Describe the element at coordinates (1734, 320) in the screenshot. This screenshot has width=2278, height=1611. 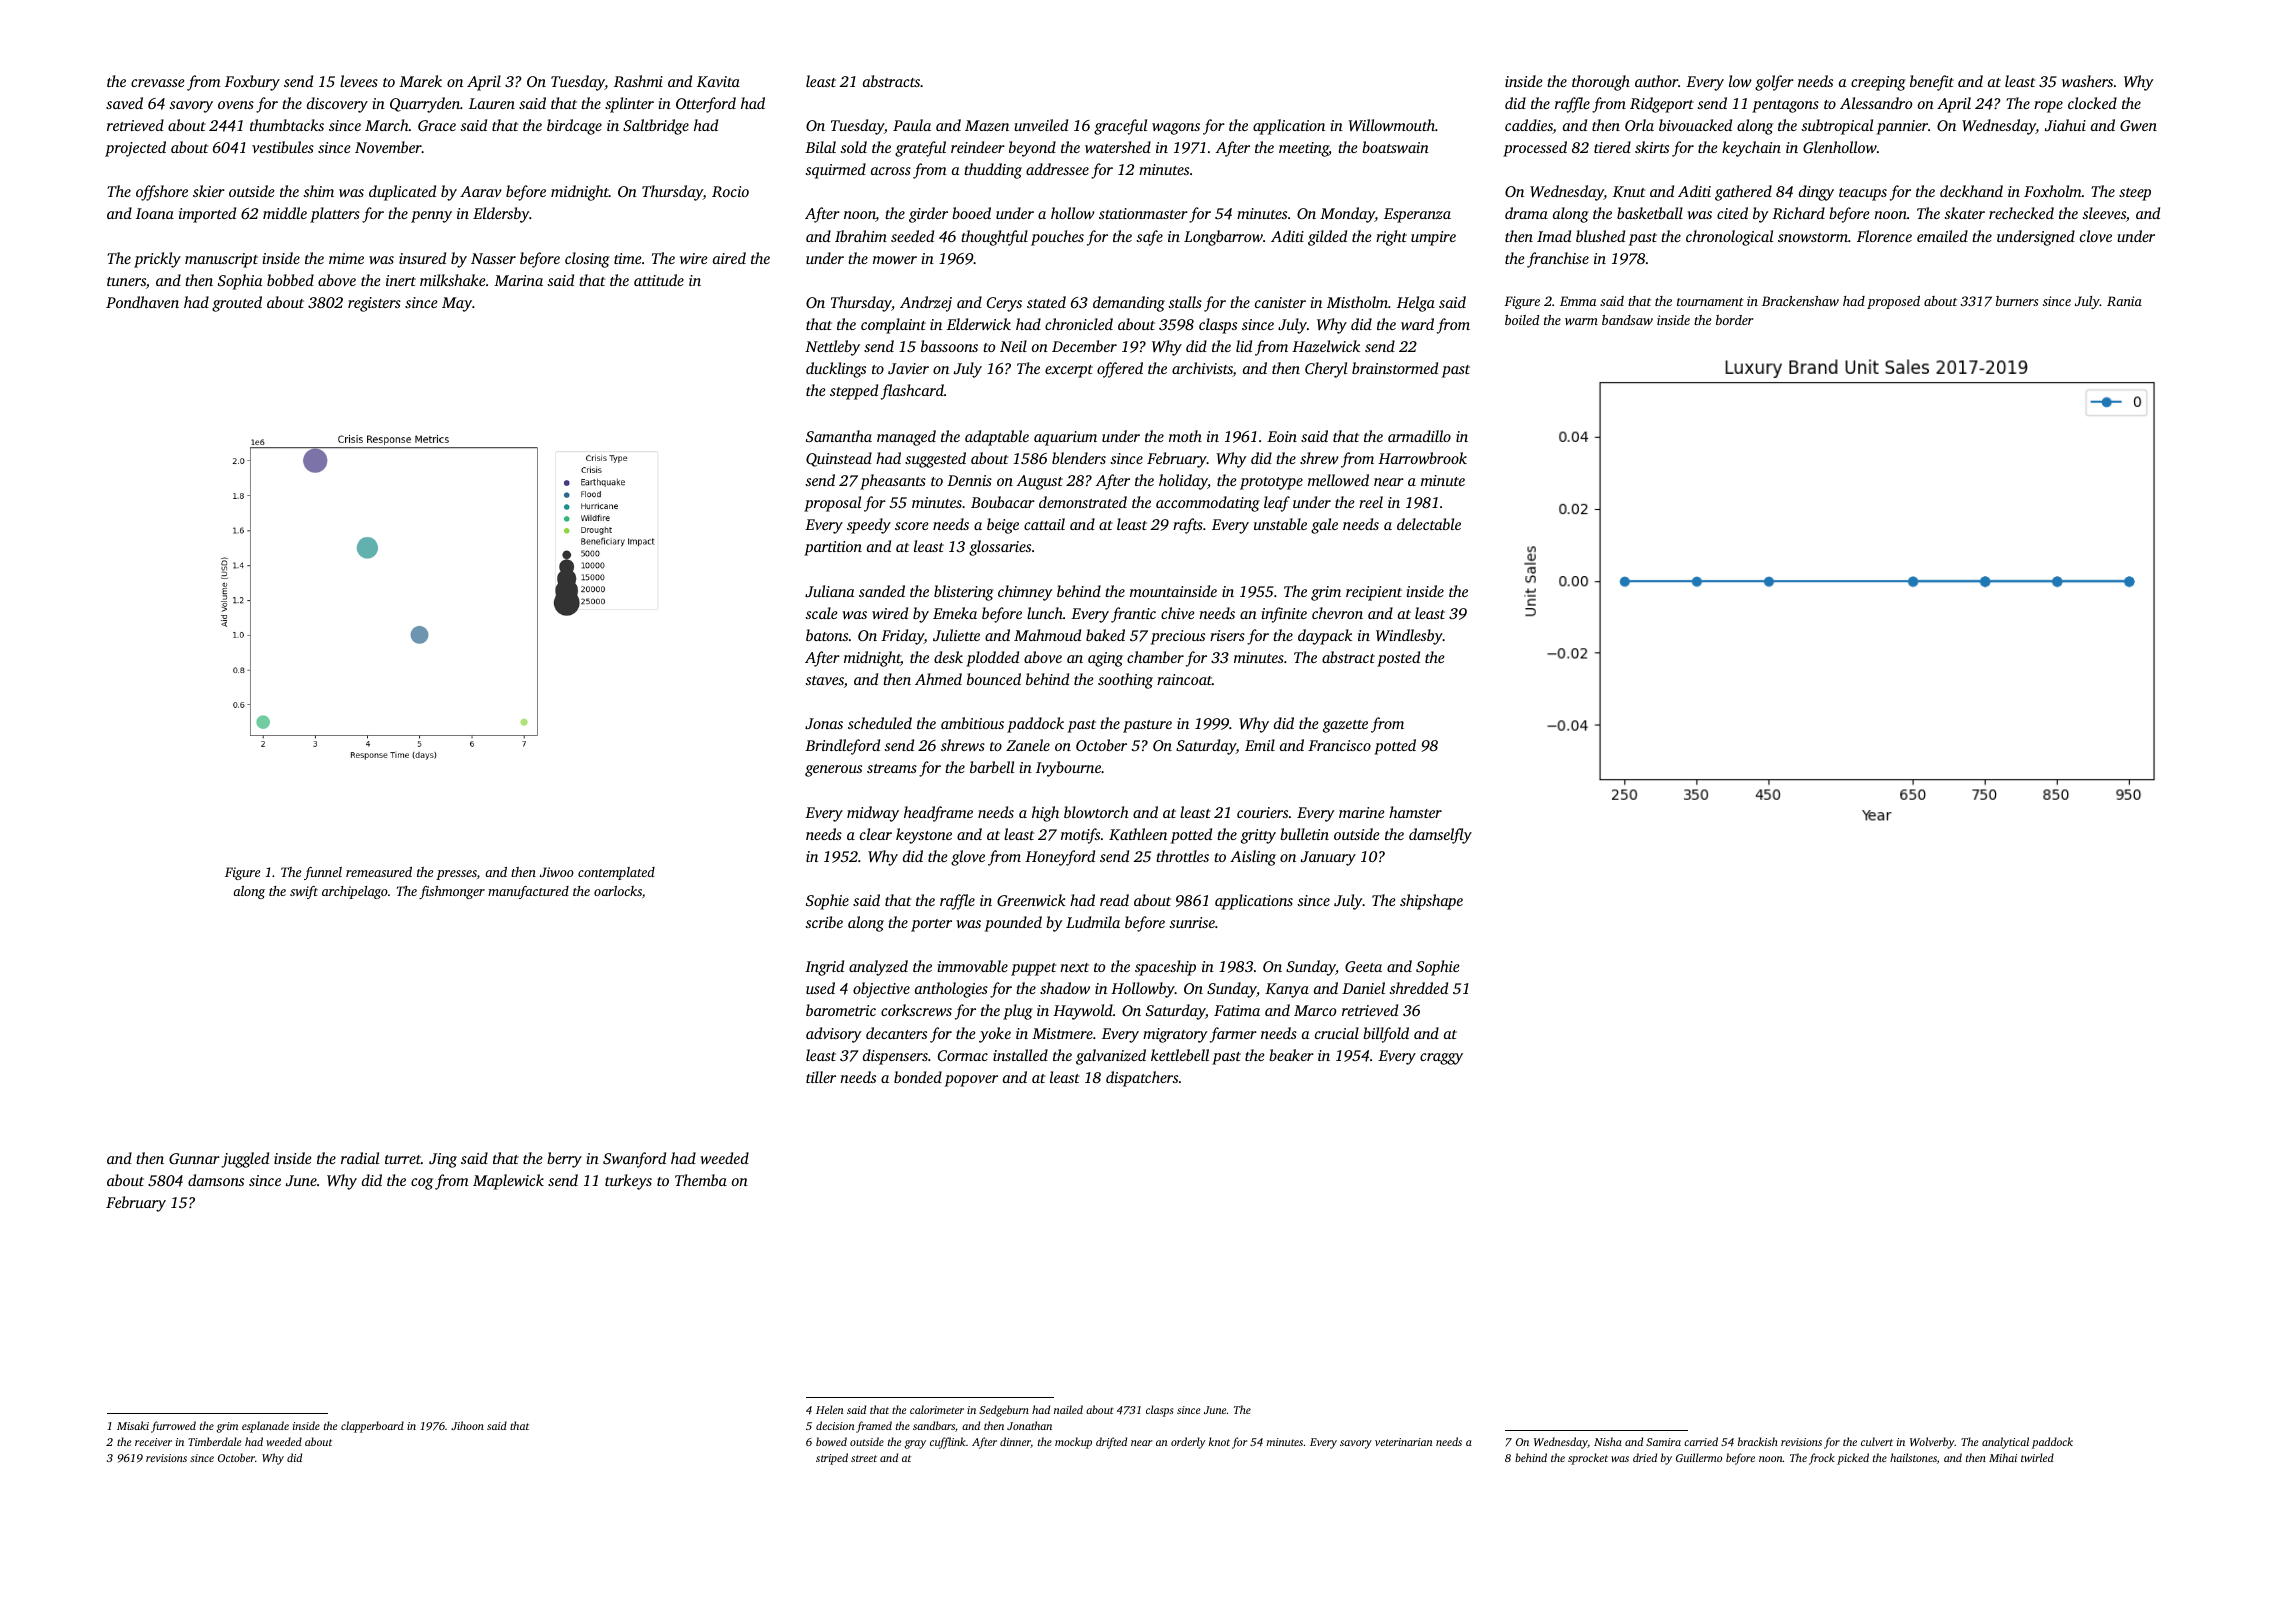
I see `border` at that location.
